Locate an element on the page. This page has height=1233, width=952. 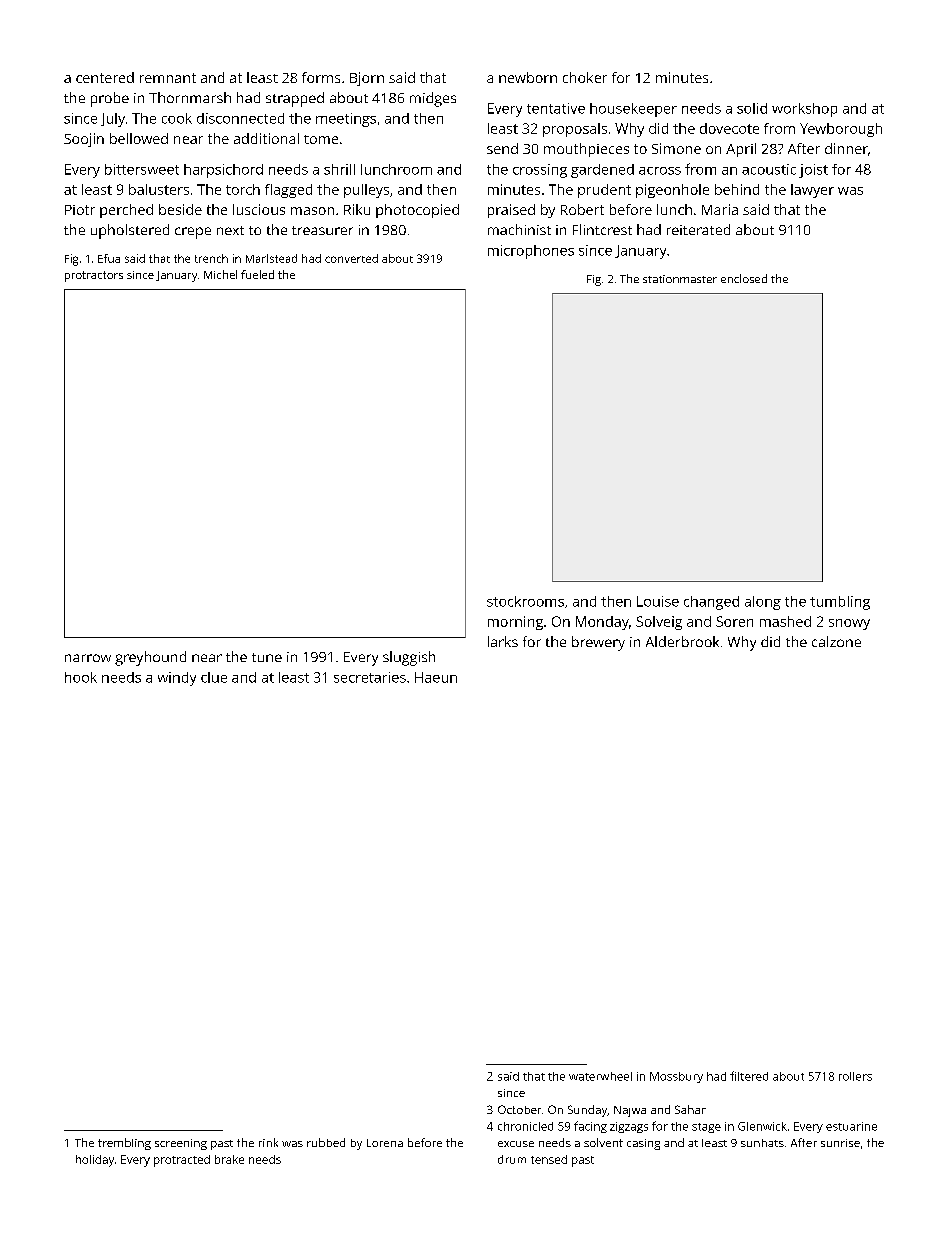
tensed is located at coordinates (549, 1159).
